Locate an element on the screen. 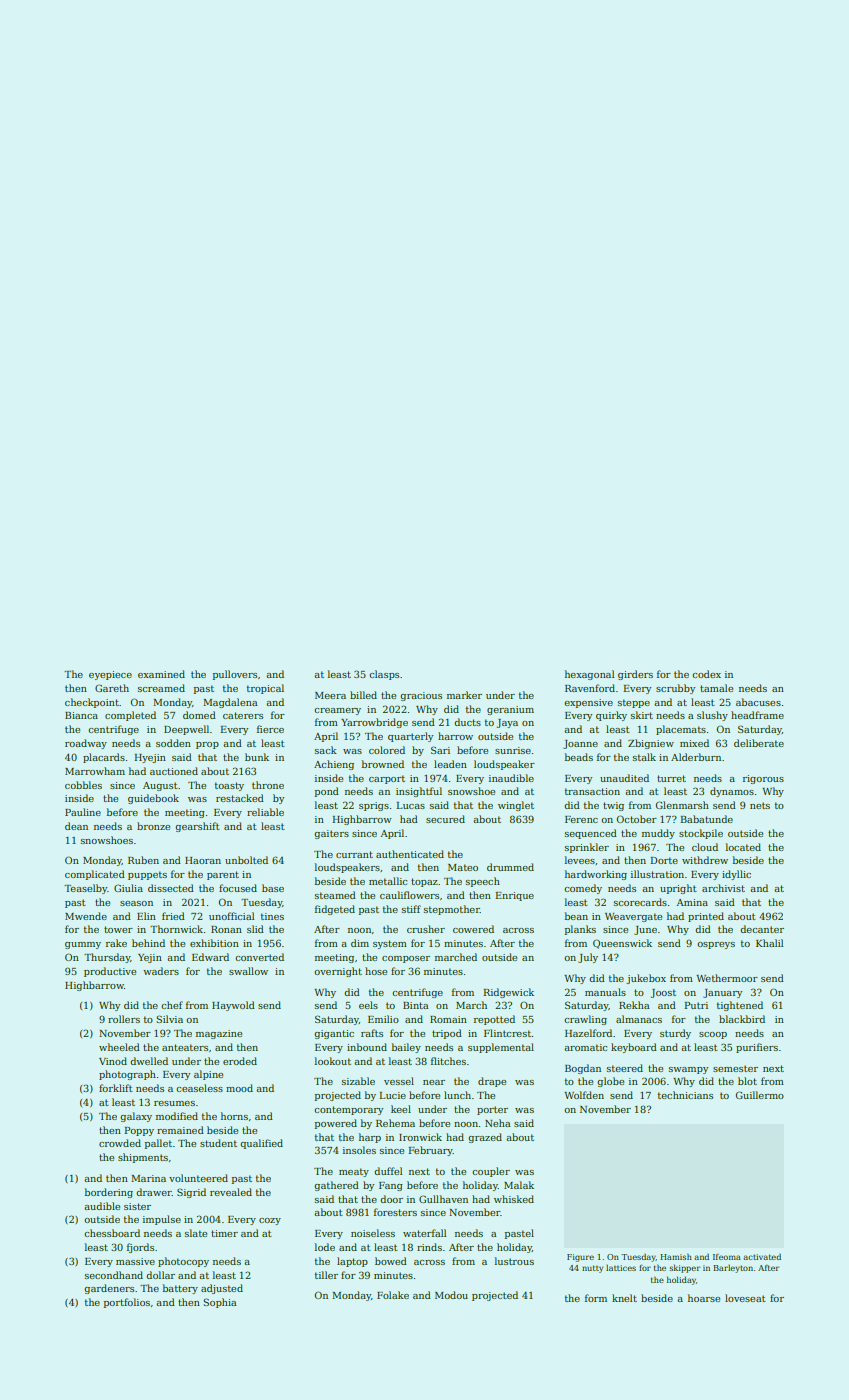 Image resolution: width=849 pixels, height=1400 pixels. dynamos is located at coordinates (732, 792).
